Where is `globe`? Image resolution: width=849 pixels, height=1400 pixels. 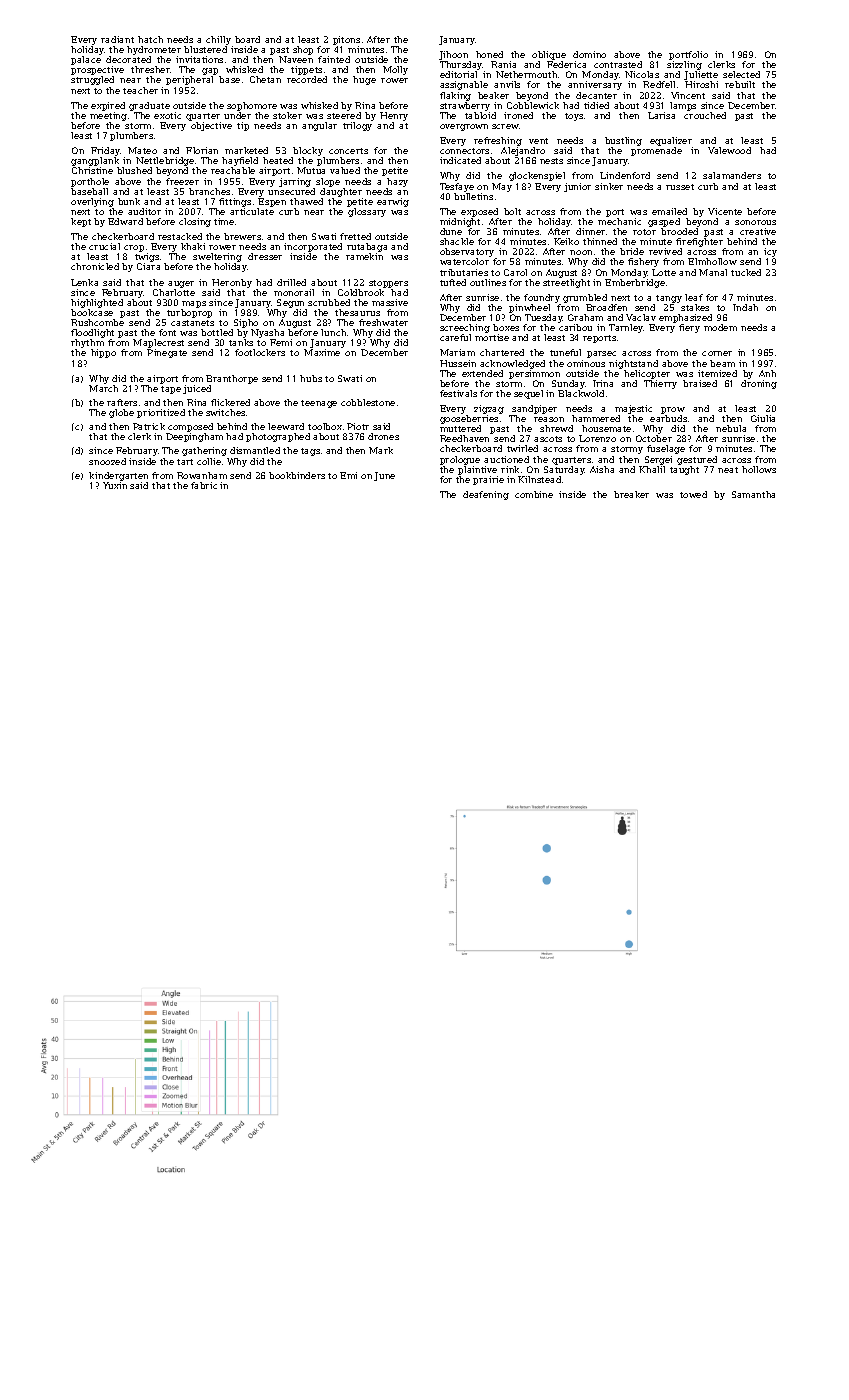
globe is located at coordinates (121, 413).
